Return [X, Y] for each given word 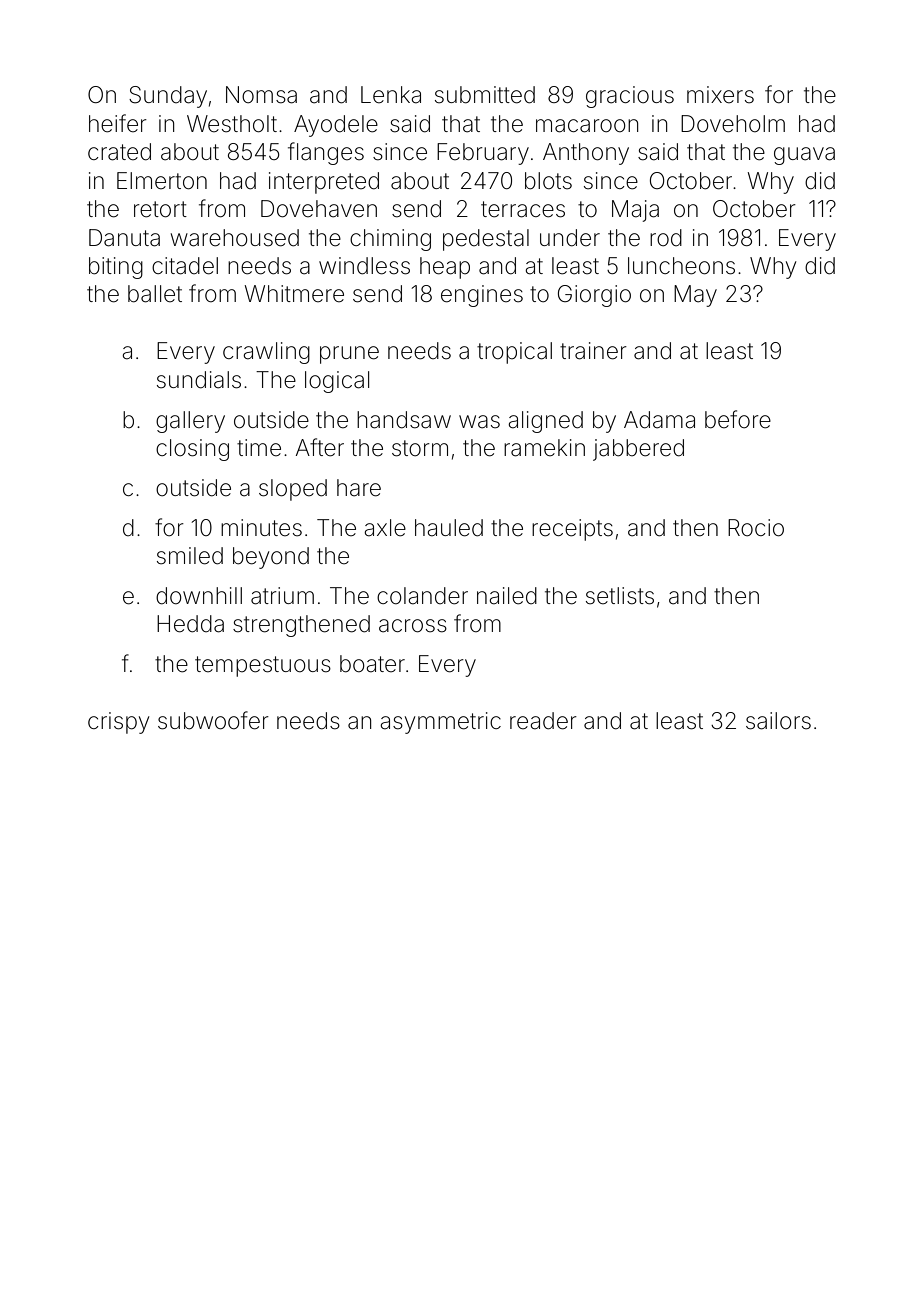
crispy [118, 723]
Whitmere [294, 294]
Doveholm [733, 124]
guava [804, 156]
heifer [118, 123]
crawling [266, 353]
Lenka [391, 95]
